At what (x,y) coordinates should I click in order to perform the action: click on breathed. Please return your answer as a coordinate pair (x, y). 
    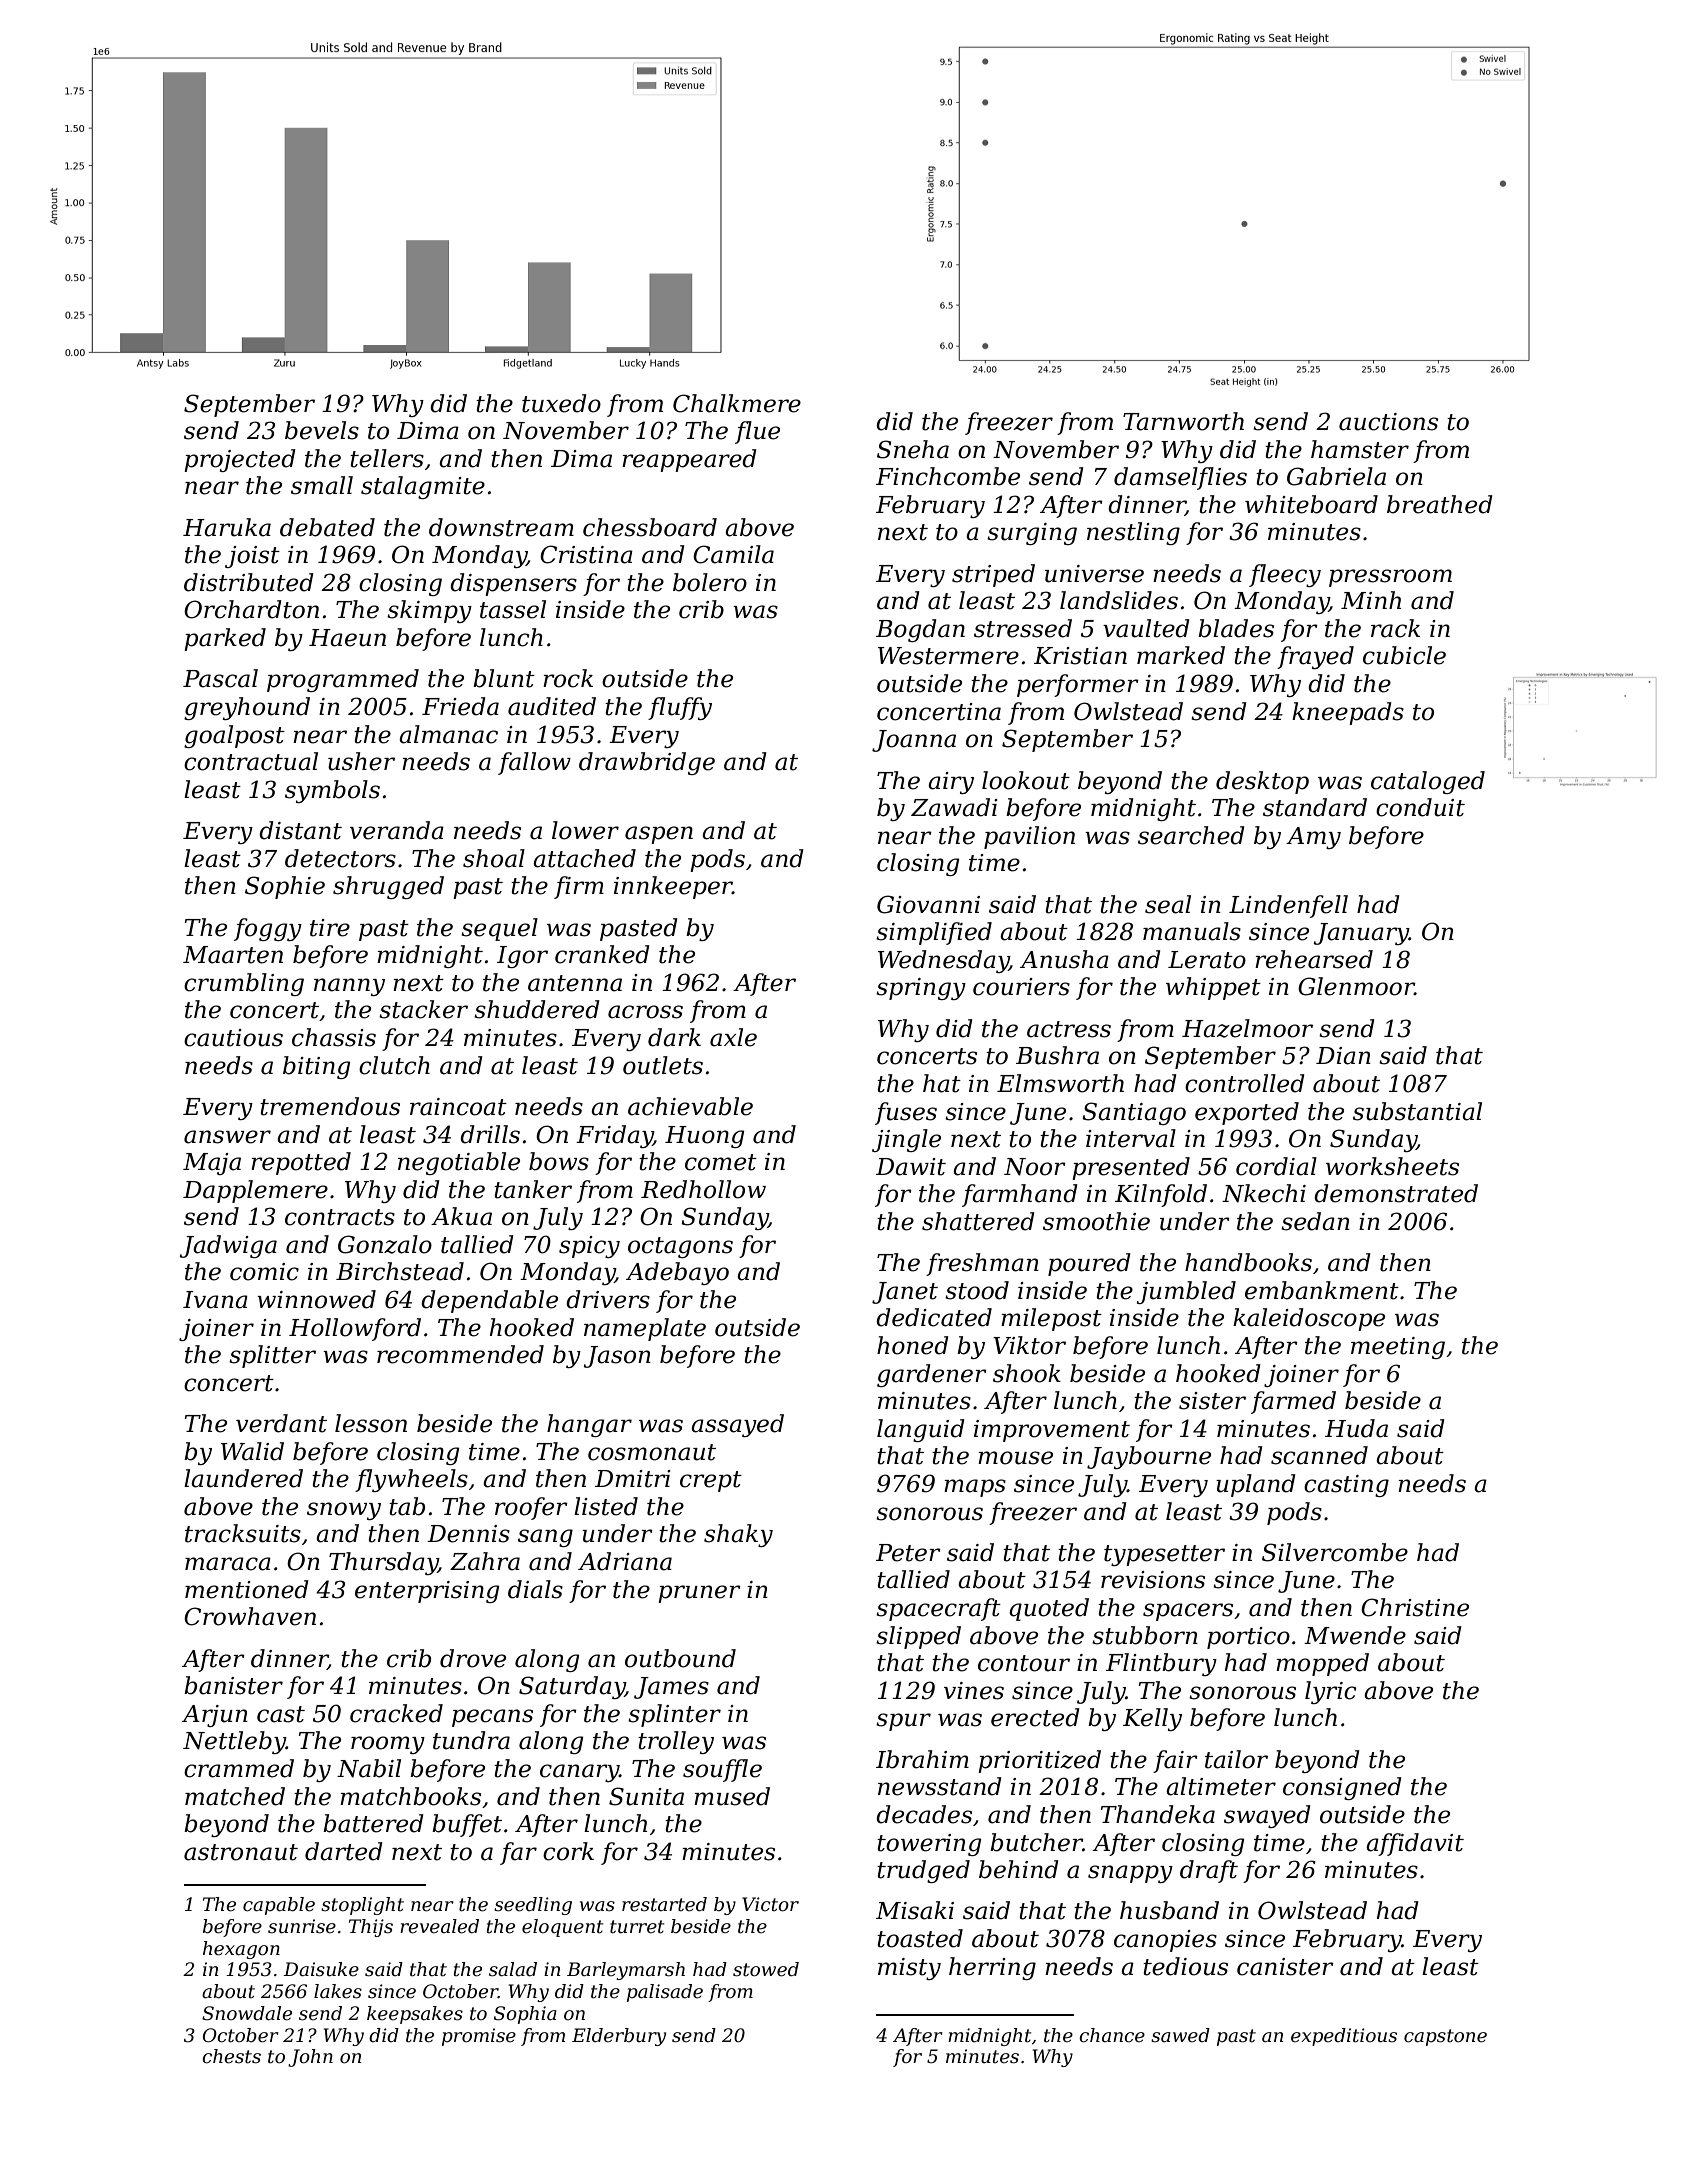
    Looking at the image, I should click on (1440, 504).
